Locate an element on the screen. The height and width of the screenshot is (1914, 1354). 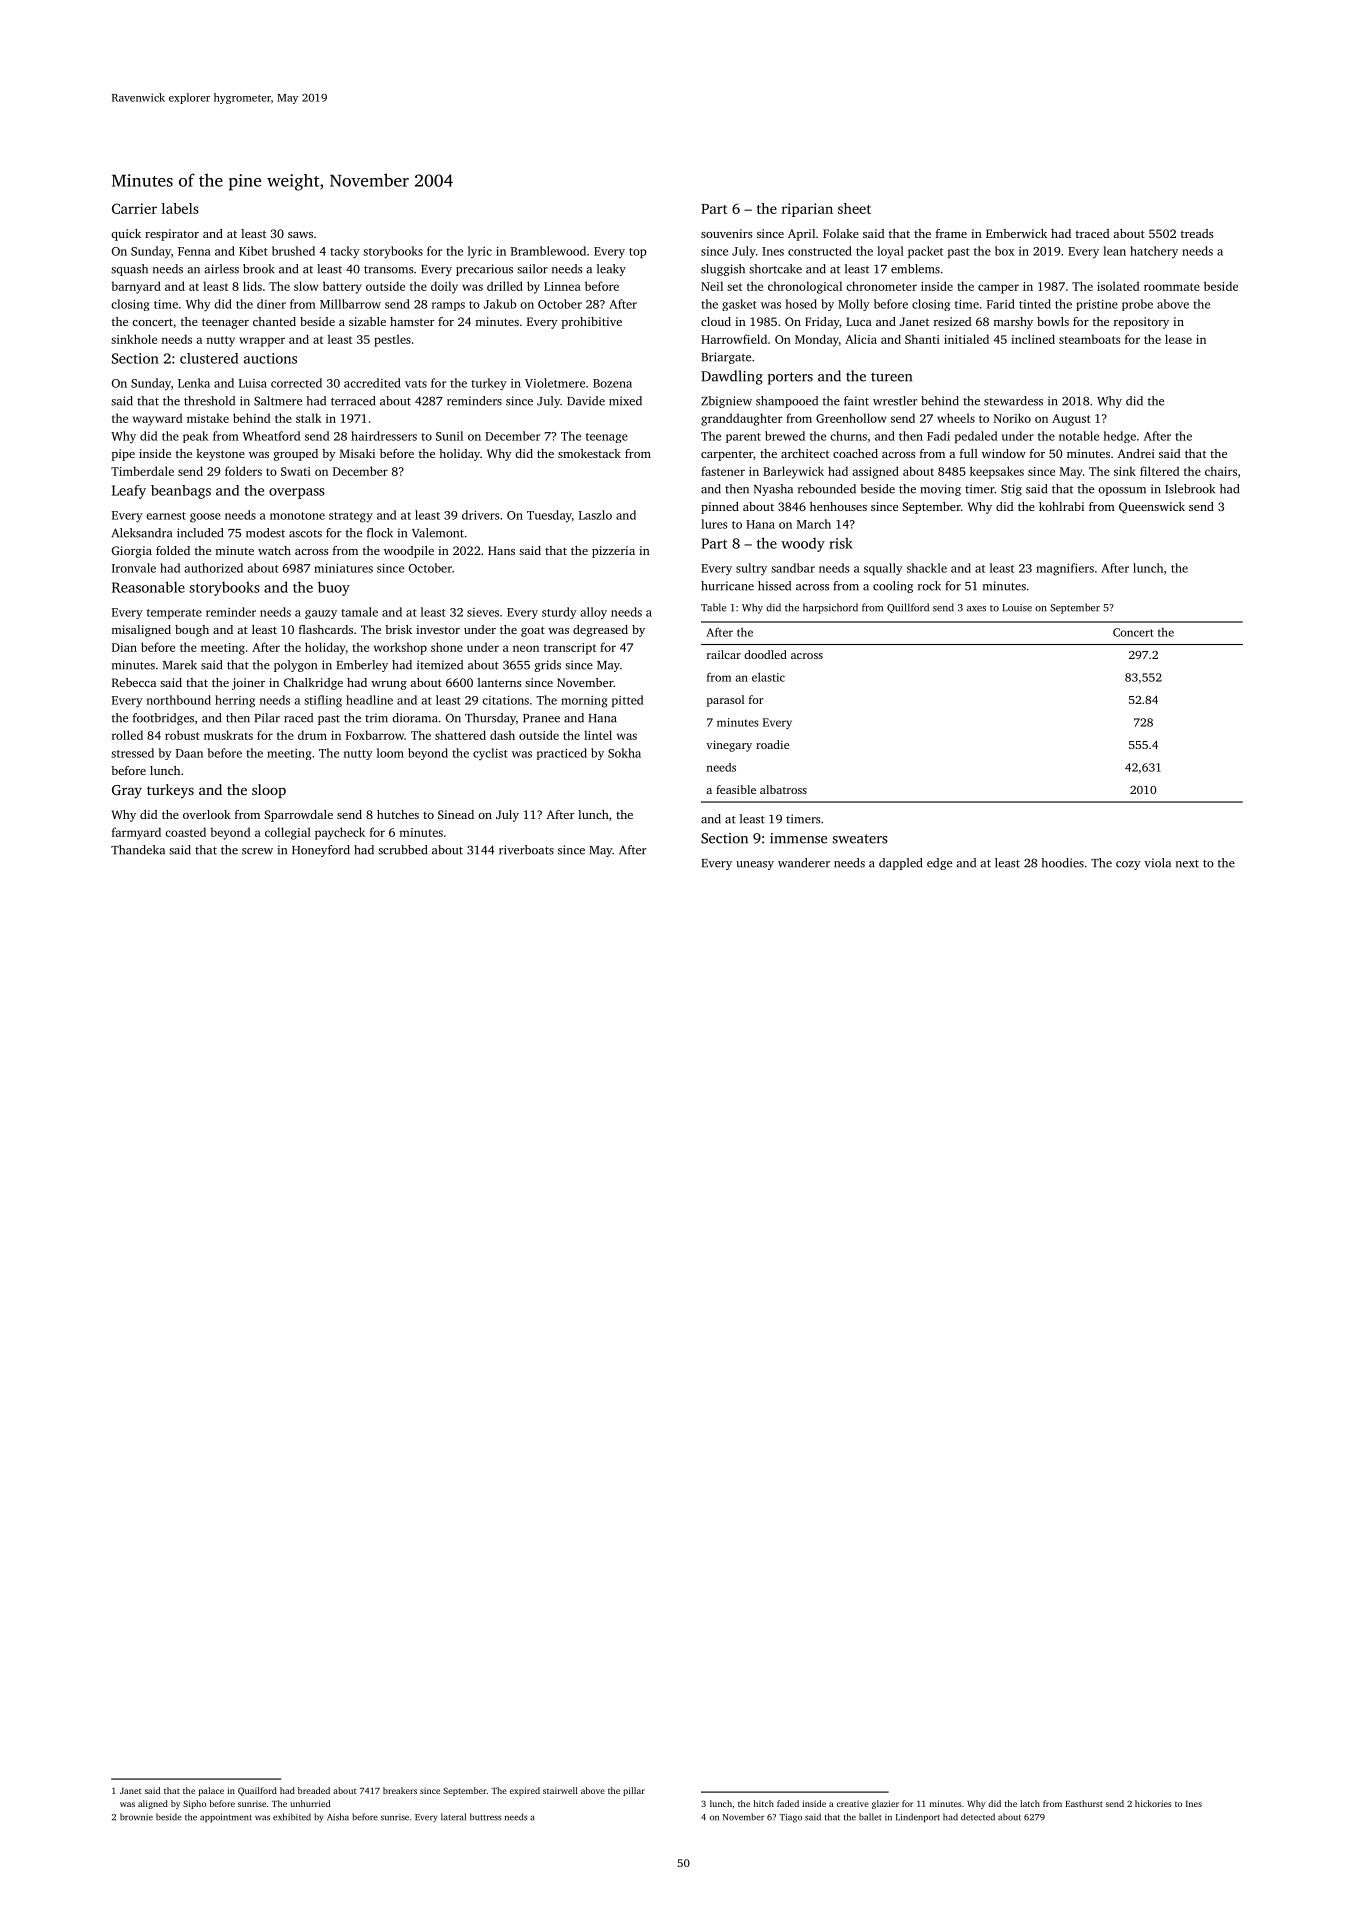
dappled is located at coordinates (900, 864).
